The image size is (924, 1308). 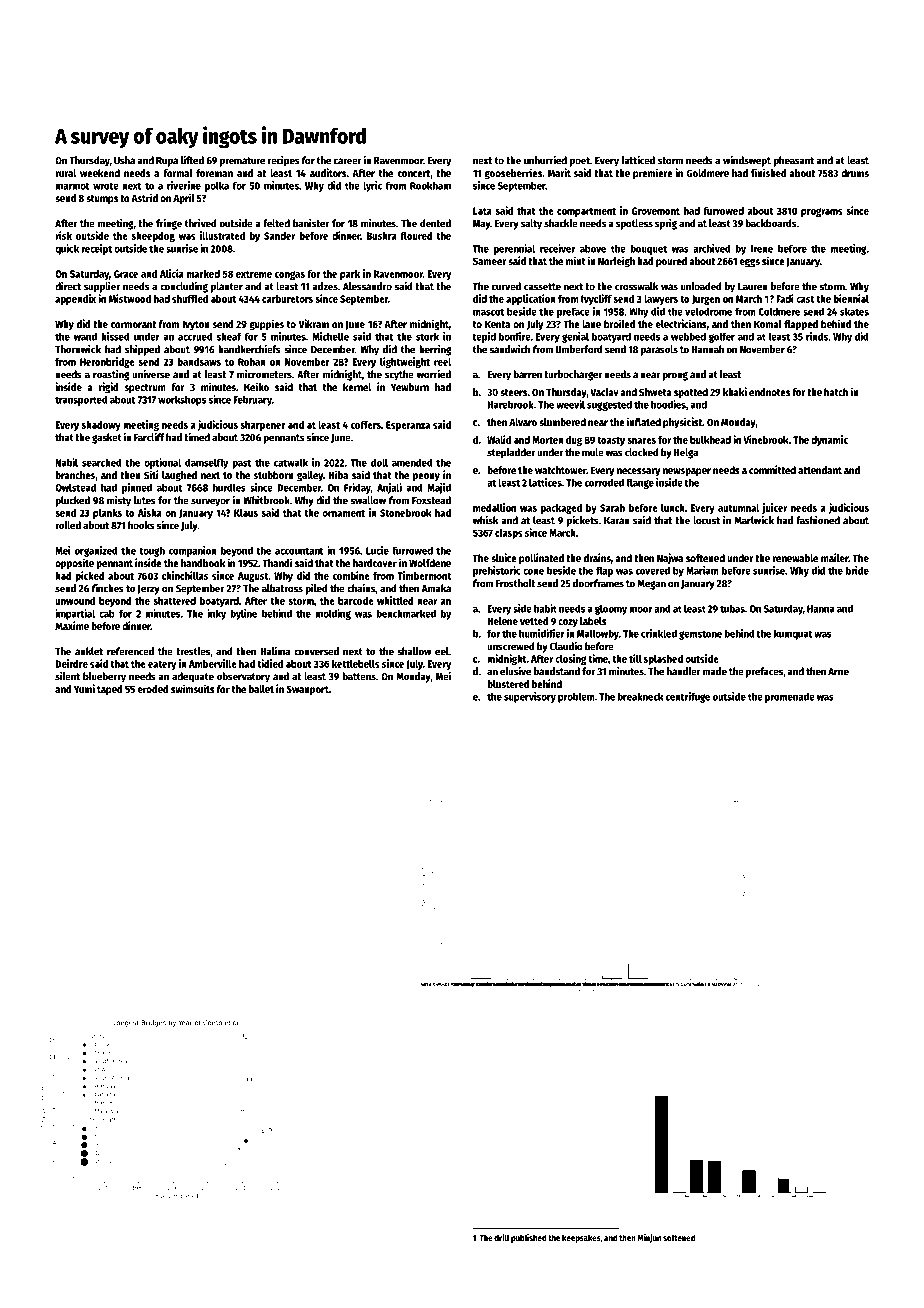 I want to click on dynamic, so click(x=829, y=440).
